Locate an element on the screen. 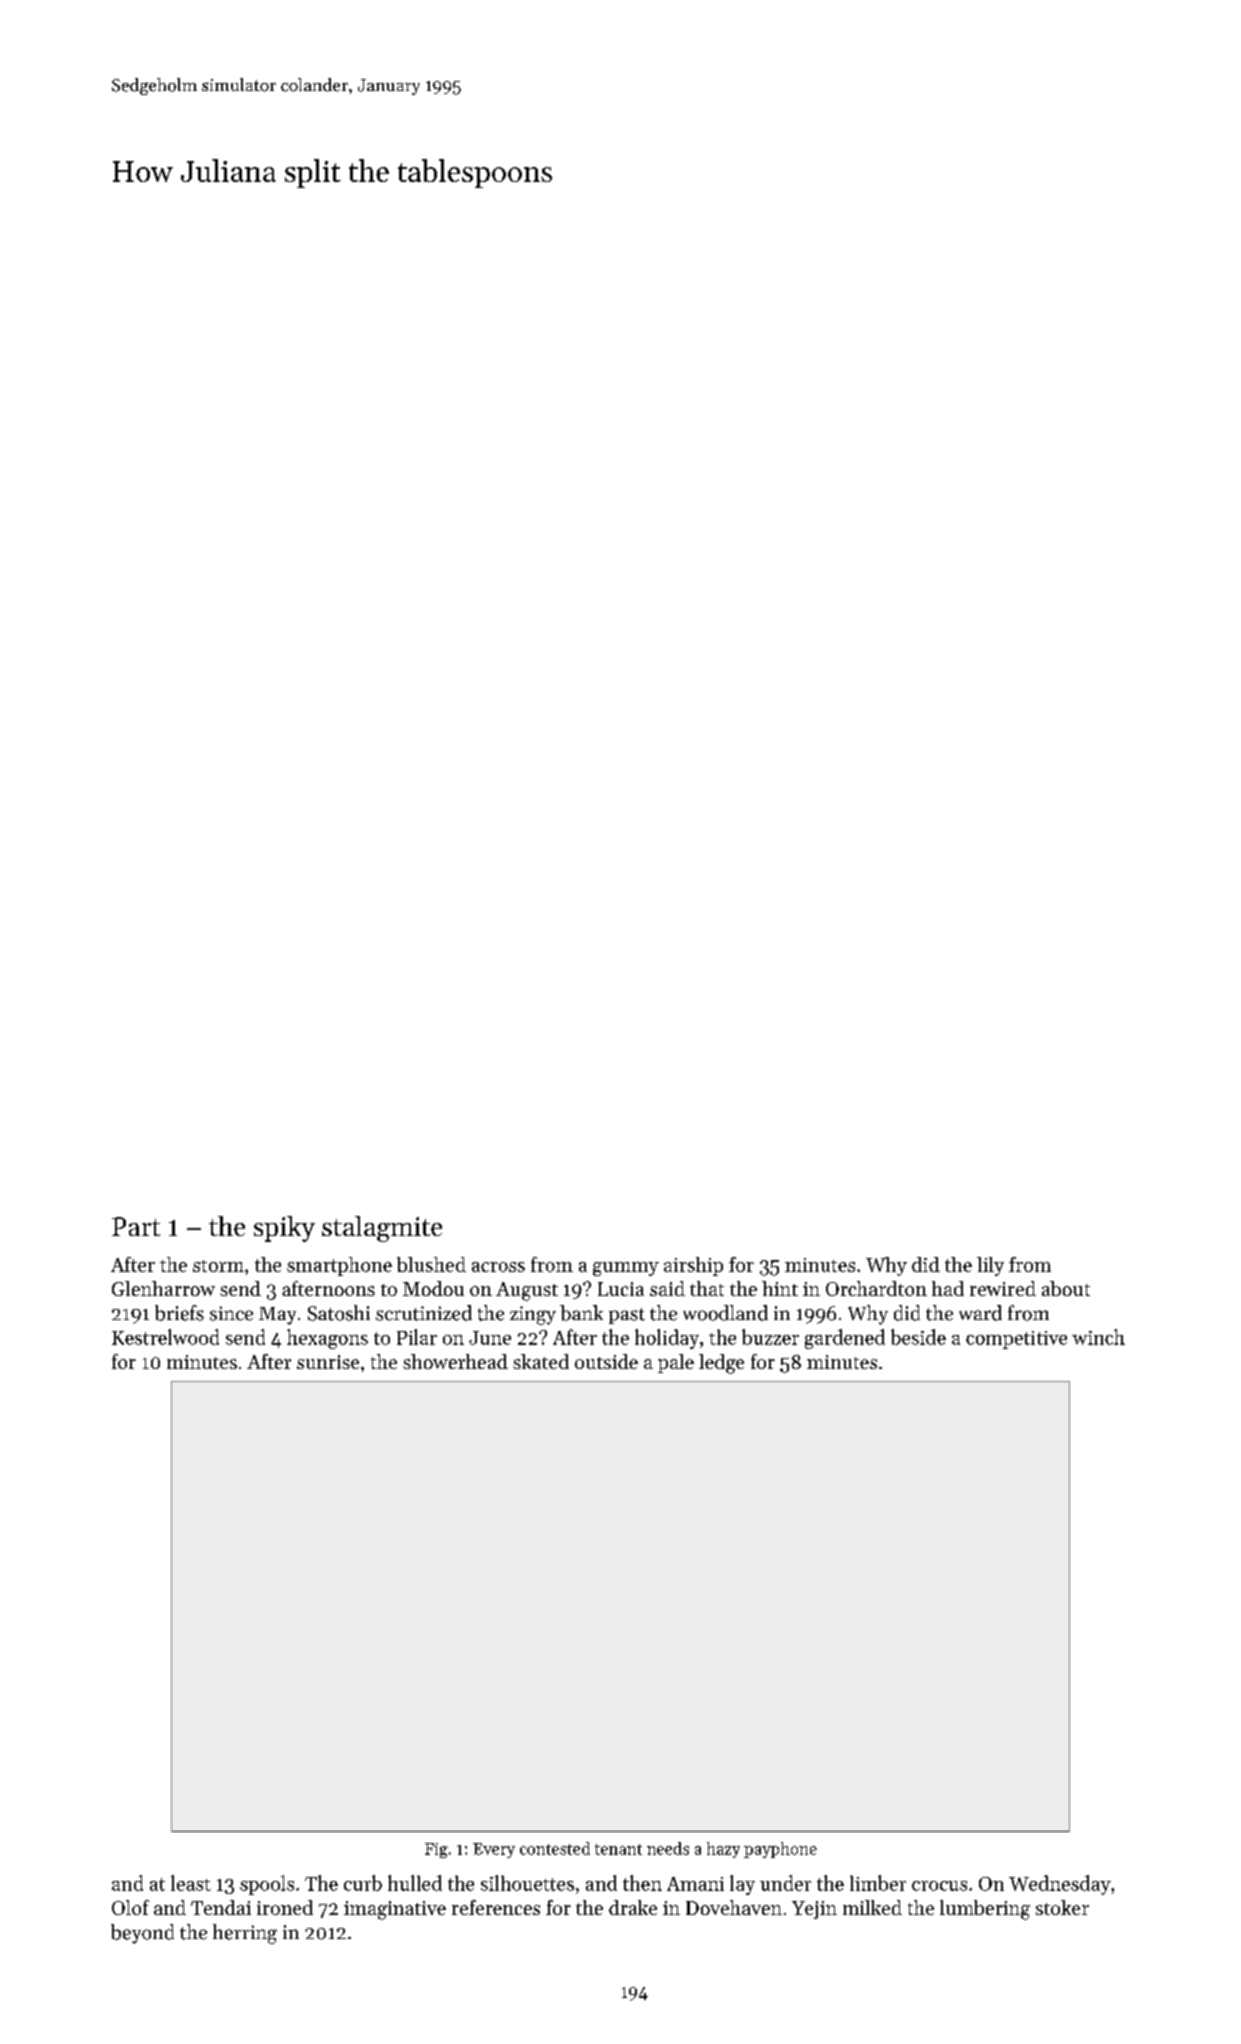 This screenshot has width=1241, height=2044. spiky is located at coordinates (284, 1229).
